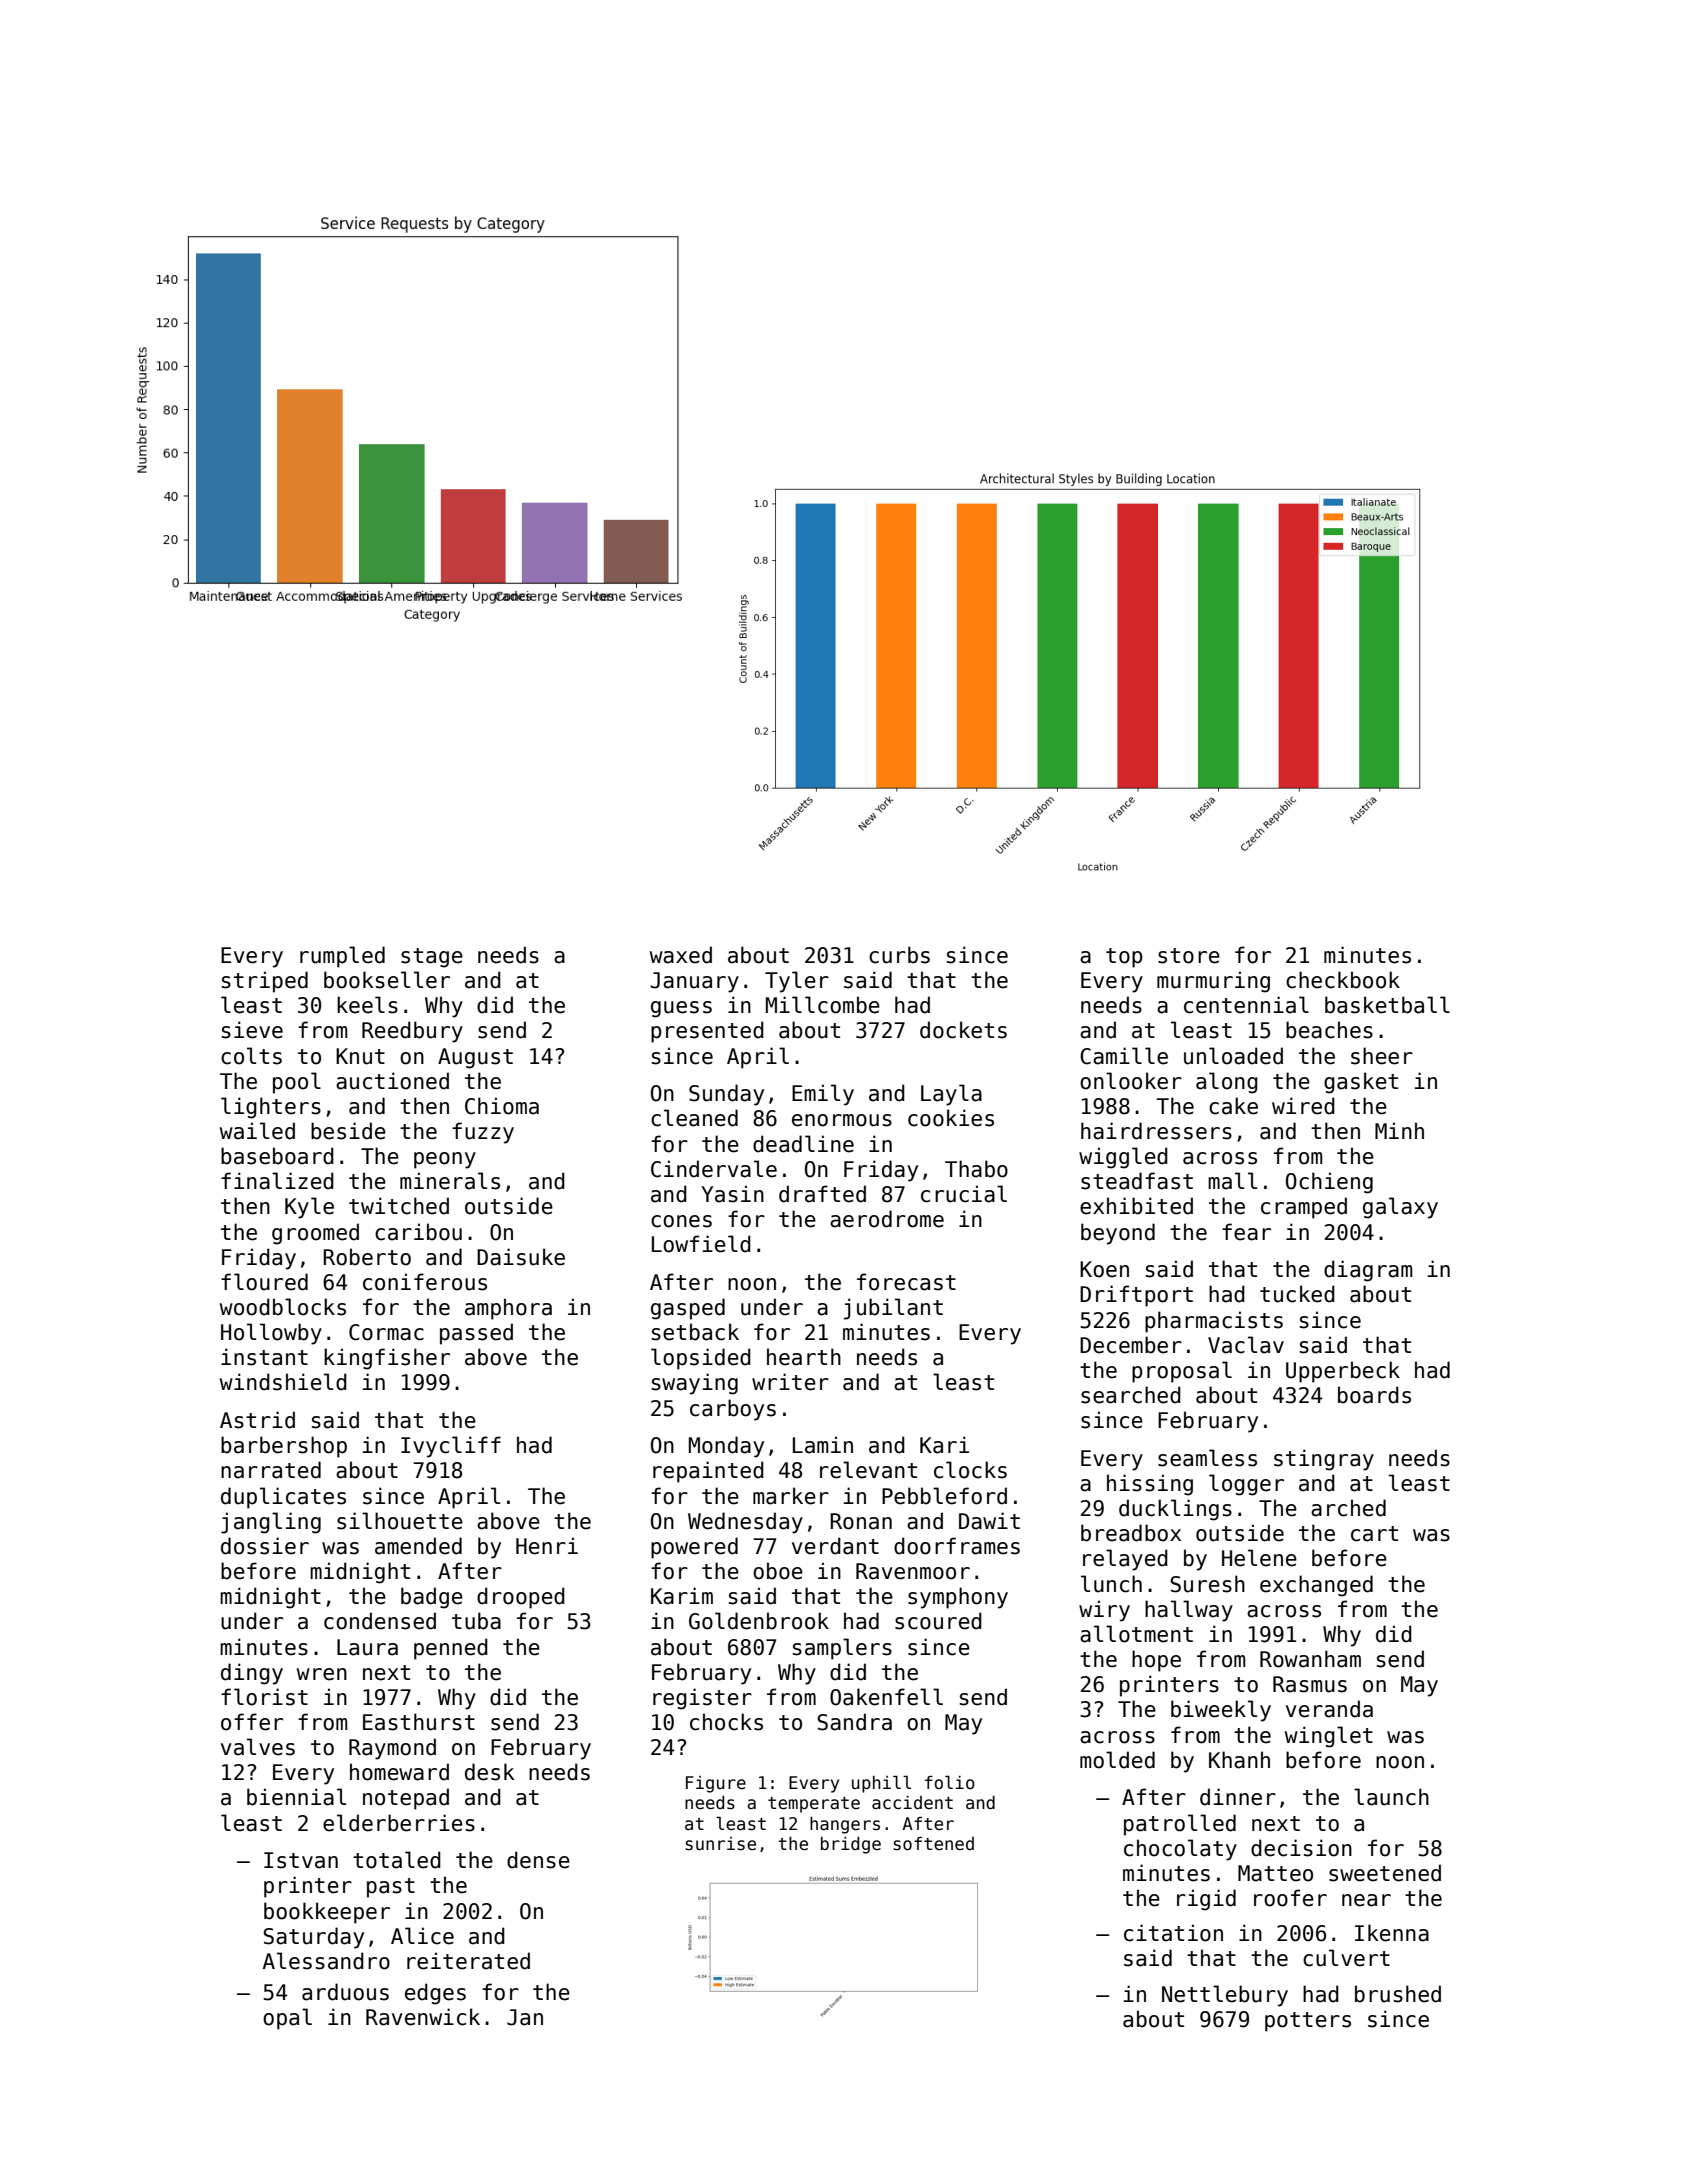 This image has width=1683, height=2178. Describe the element at coordinates (277, 1181) in the image. I see `finalized` at that location.
